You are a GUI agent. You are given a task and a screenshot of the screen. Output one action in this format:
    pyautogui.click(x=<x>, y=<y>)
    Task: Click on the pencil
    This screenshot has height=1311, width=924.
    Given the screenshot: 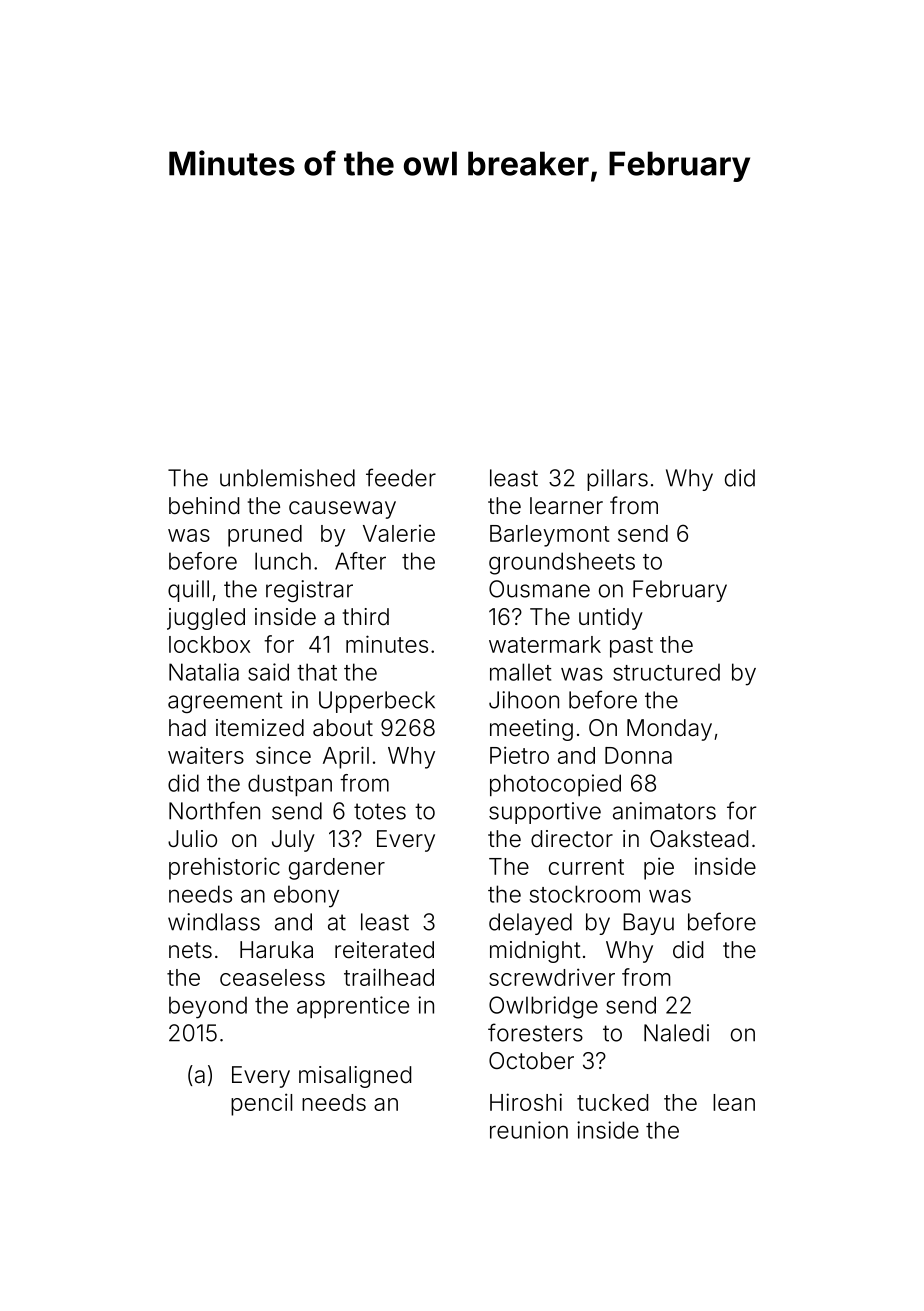 What is the action you would take?
    pyautogui.click(x=261, y=1104)
